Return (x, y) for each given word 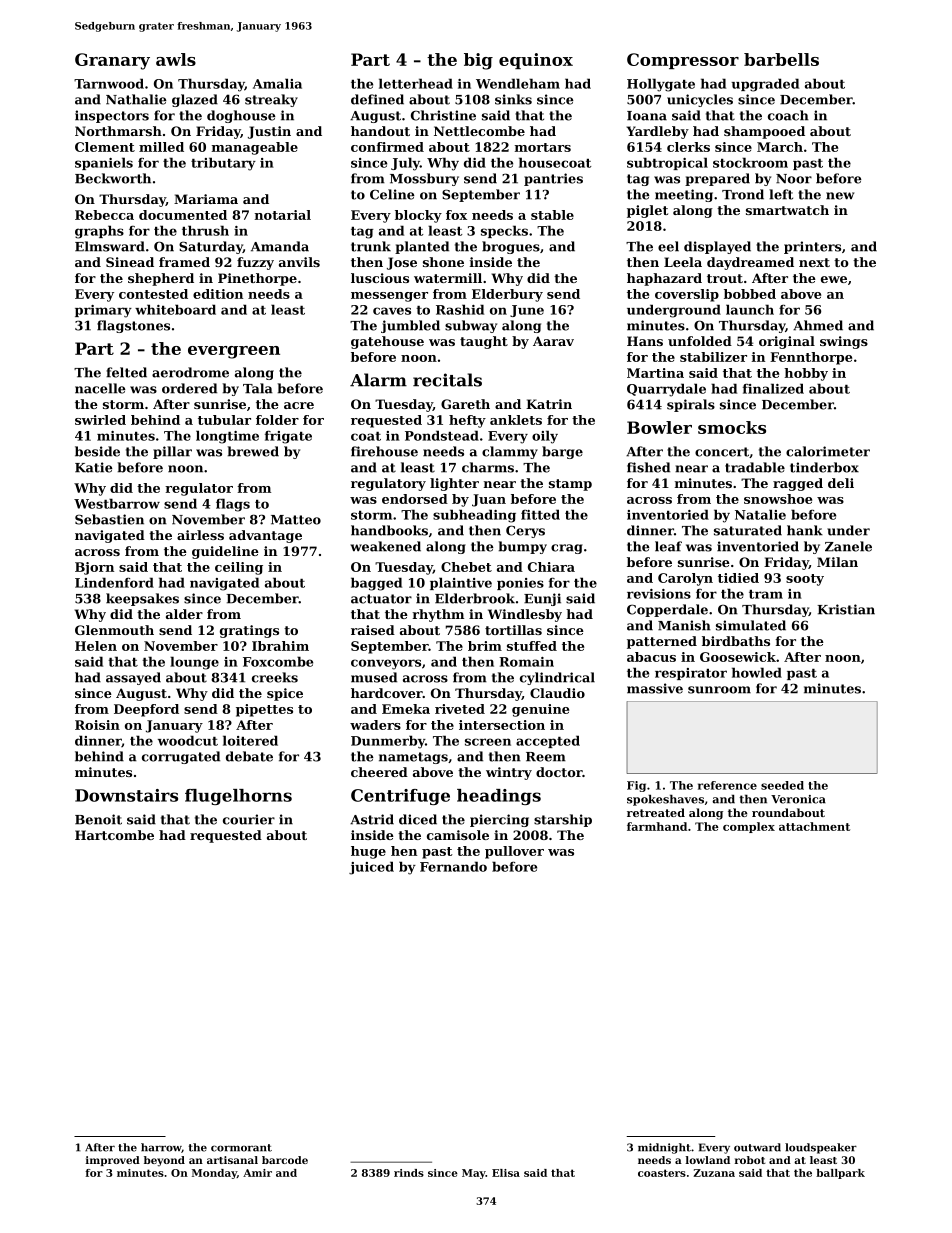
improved (113, 1161)
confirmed (387, 147)
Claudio (557, 693)
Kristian (846, 609)
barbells (781, 59)
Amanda (280, 246)
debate (249, 756)
